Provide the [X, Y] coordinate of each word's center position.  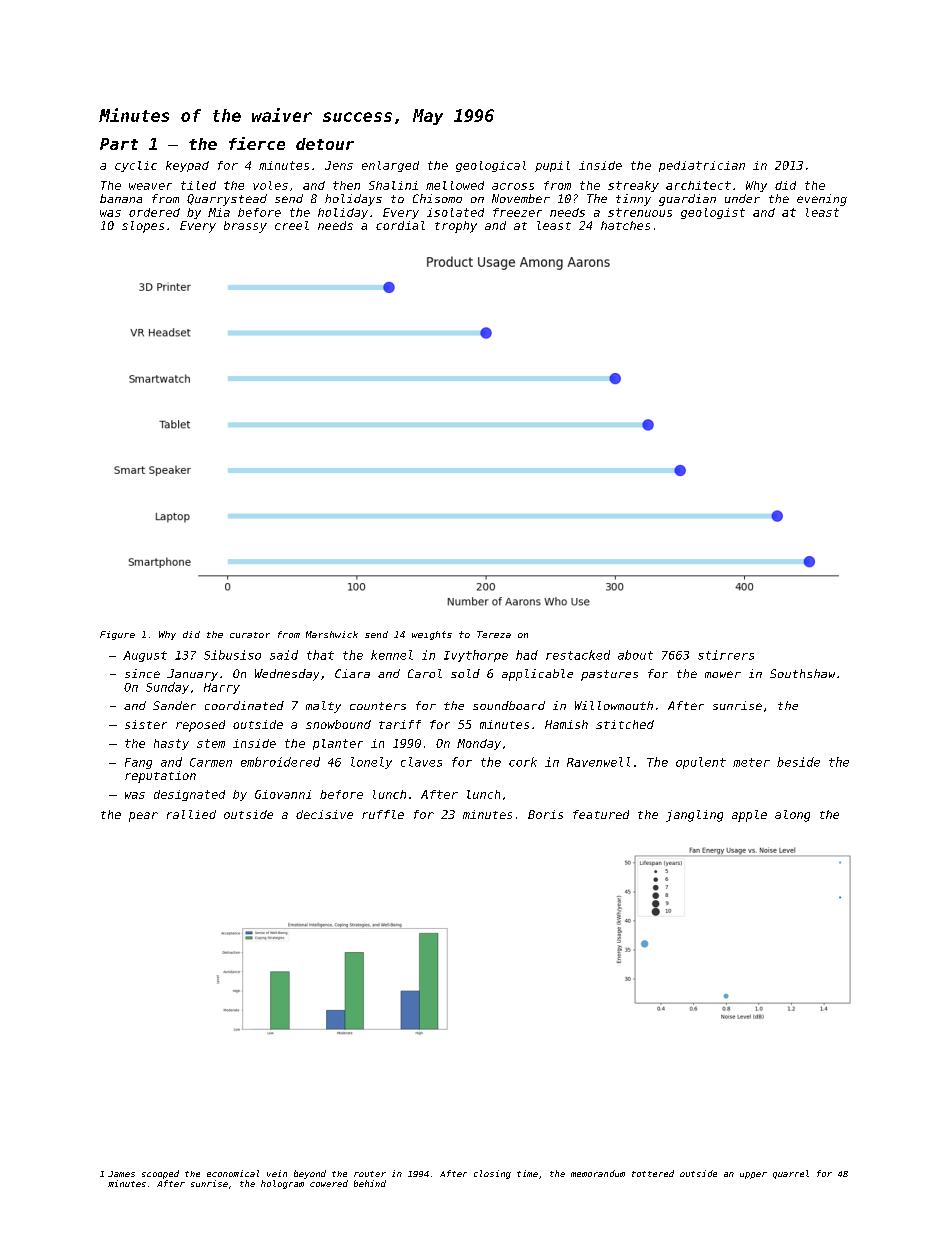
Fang [138, 763]
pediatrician [702, 166]
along [792, 816]
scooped [160, 1174]
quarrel [791, 1174]
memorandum [598, 1173]
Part [119, 144]
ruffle [383, 814]
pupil [552, 166]
